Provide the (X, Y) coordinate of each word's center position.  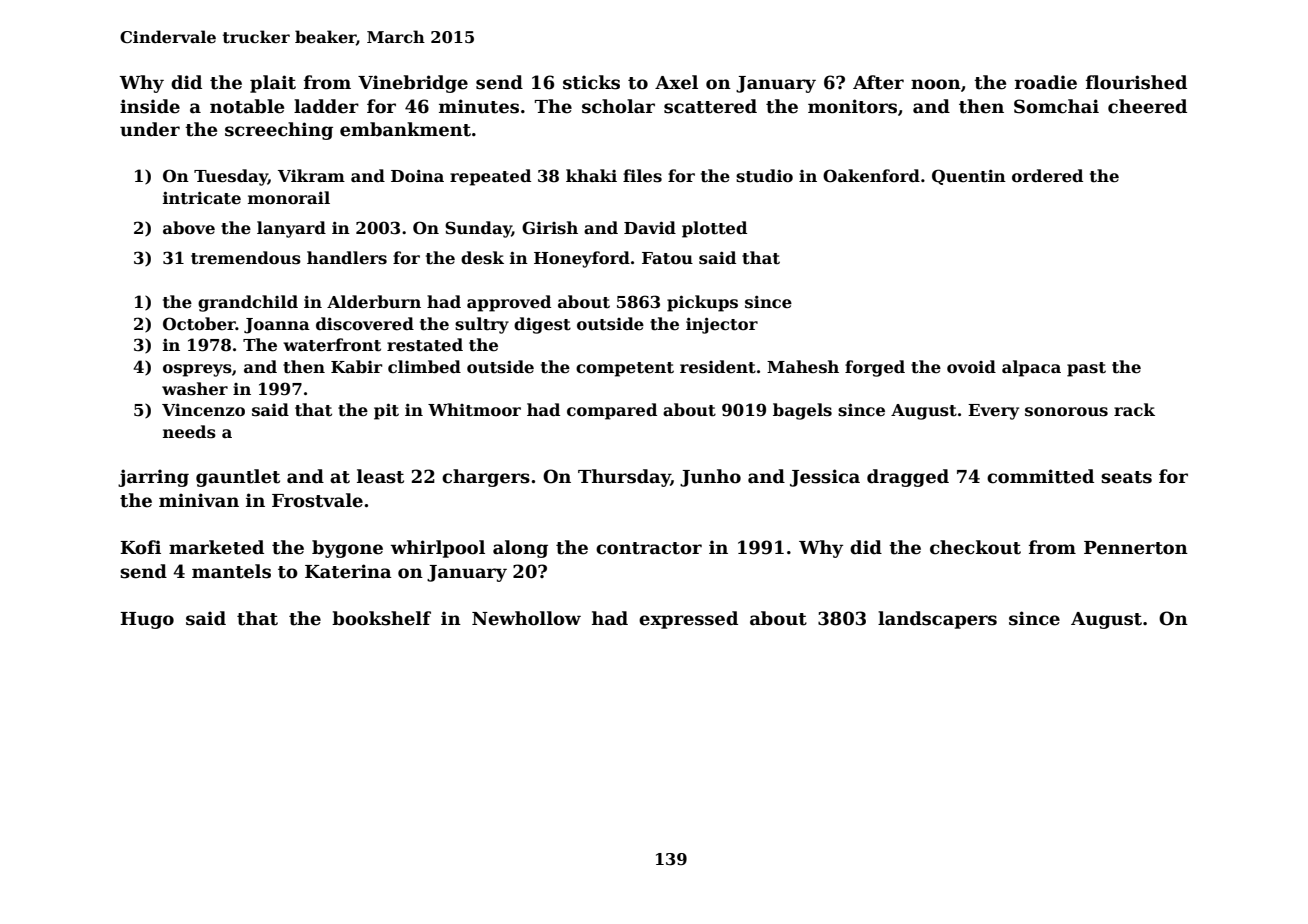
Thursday (624, 478)
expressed (688, 620)
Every (993, 412)
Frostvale (317, 500)
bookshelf (381, 618)
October (199, 324)
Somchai (1056, 106)
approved (509, 303)
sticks (591, 82)
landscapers (937, 620)
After (878, 82)
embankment (405, 129)
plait (273, 84)
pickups (702, 303)
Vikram (311, 175)
